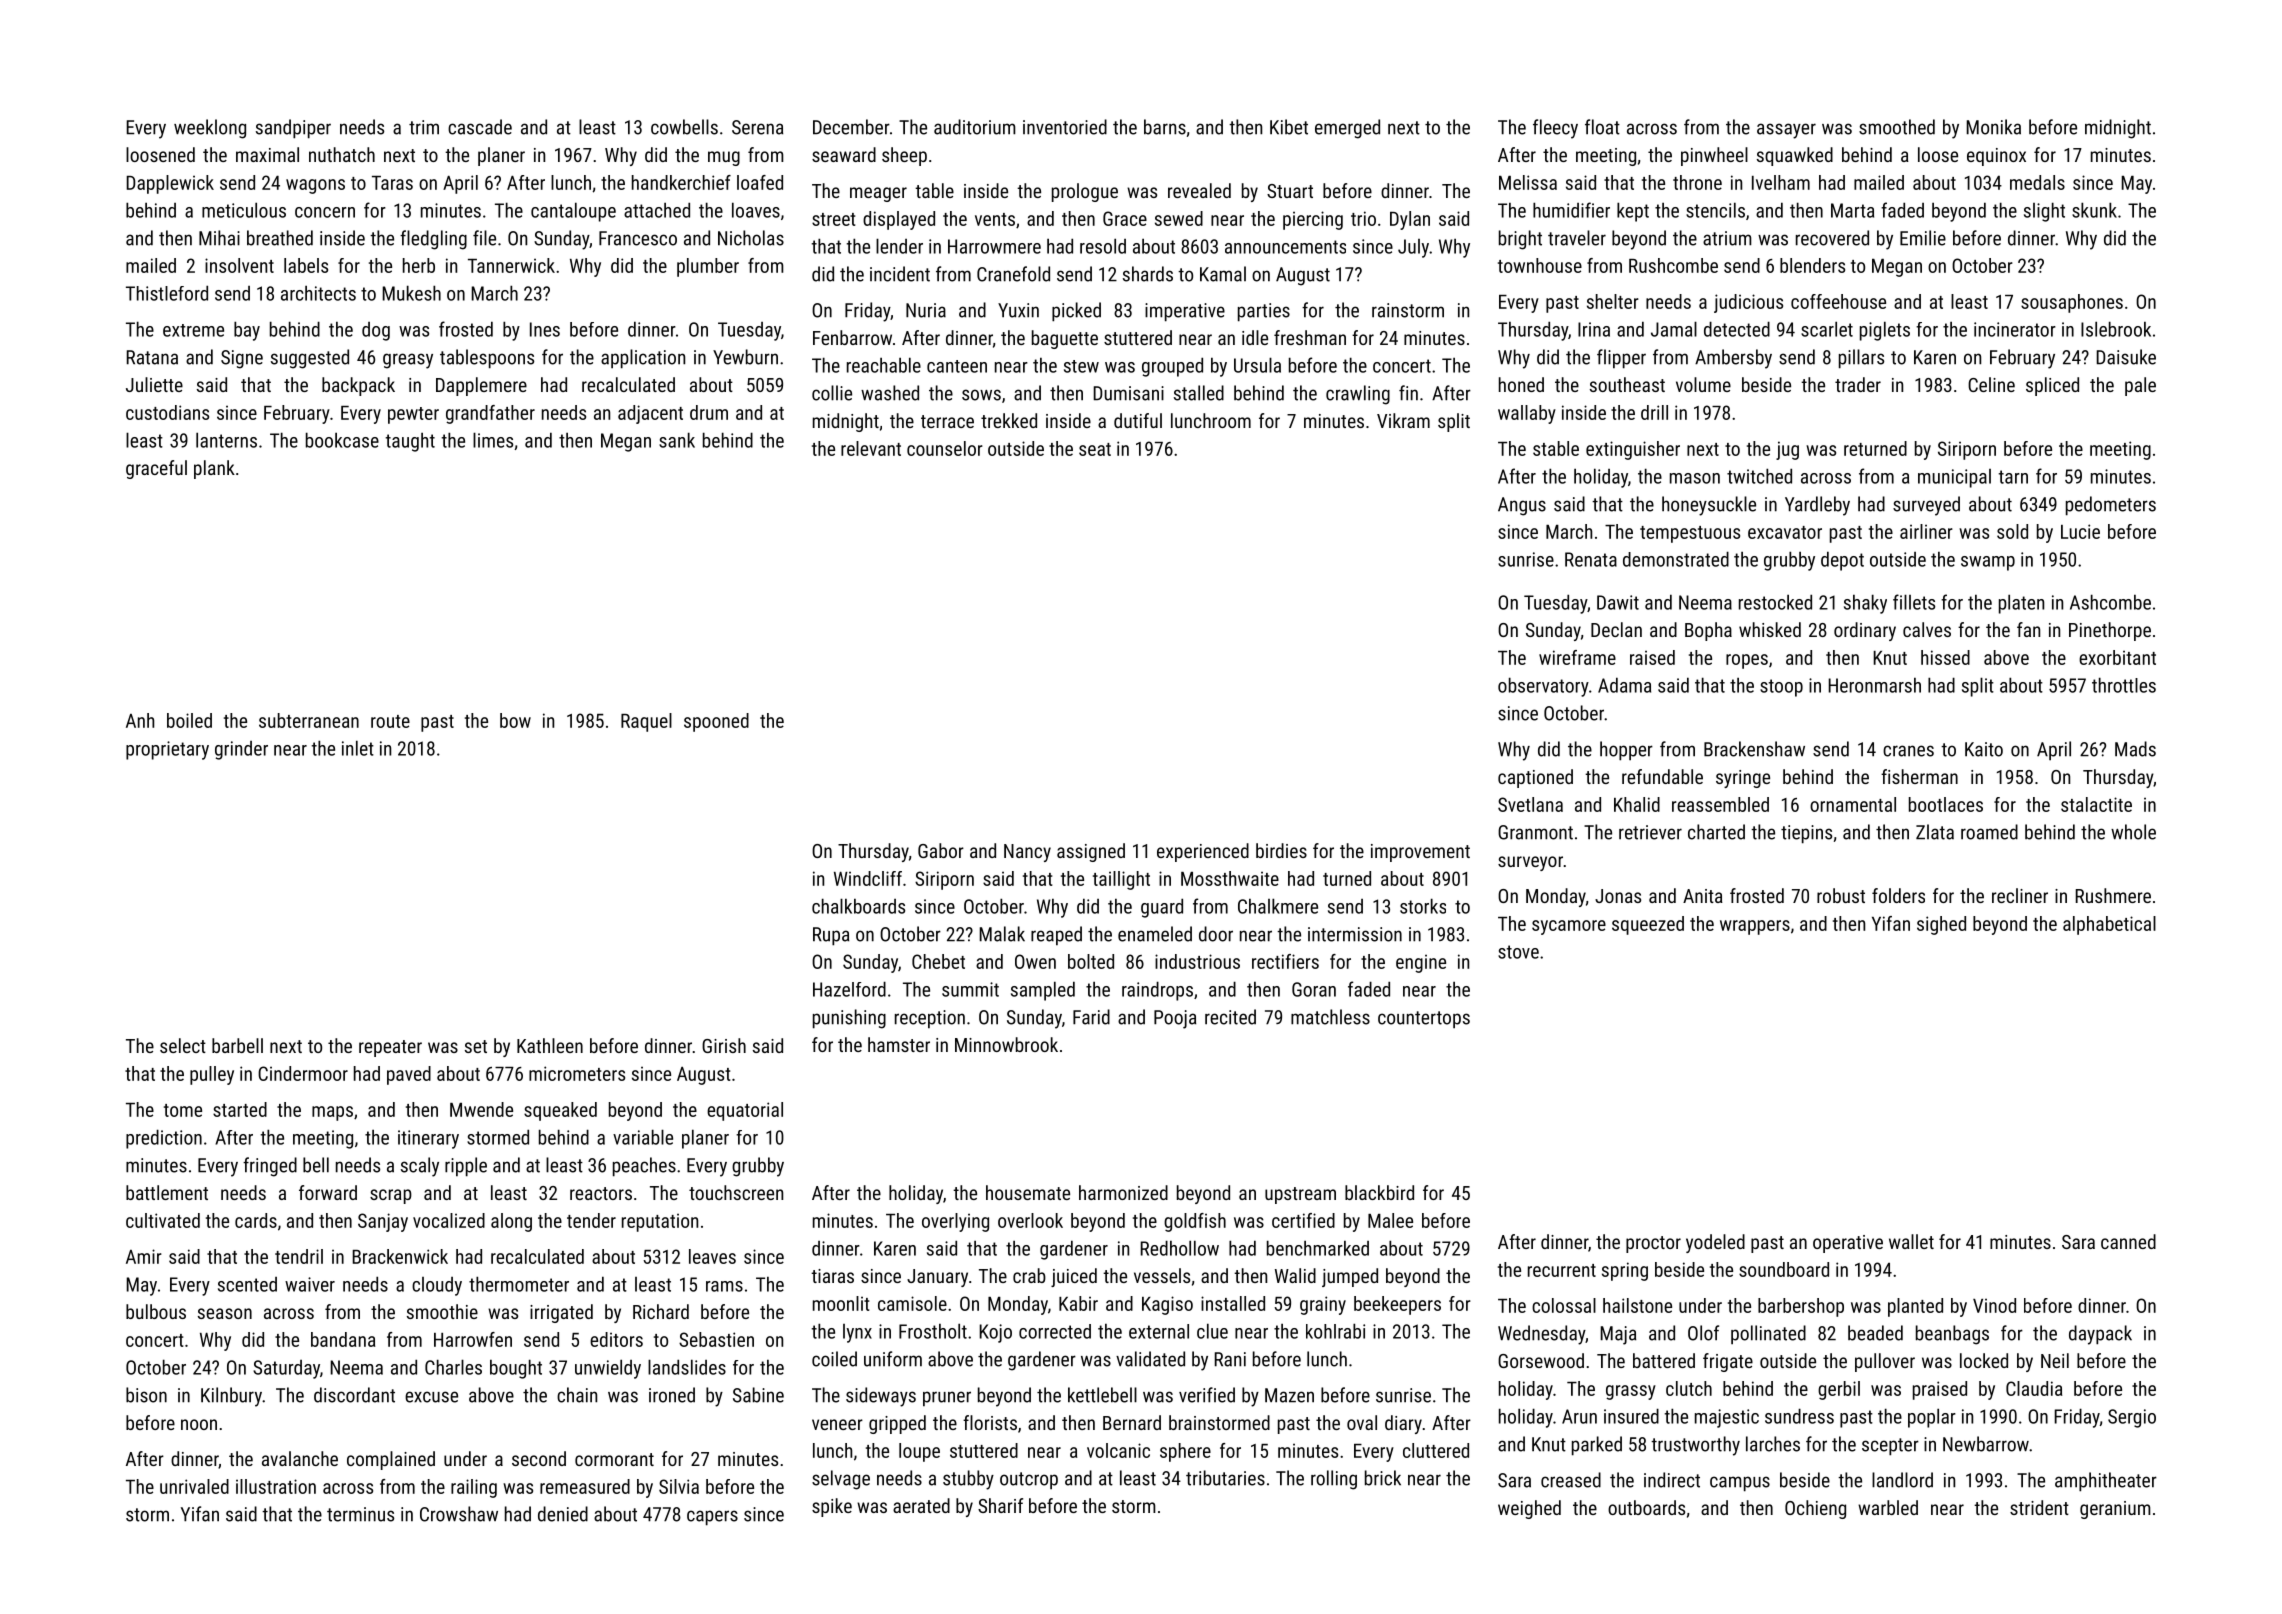 The image size is (2282, 1614). What do you see at coordinates (1165, 127) in the page?
I see `barns` at bounding box center [1165, 127].
